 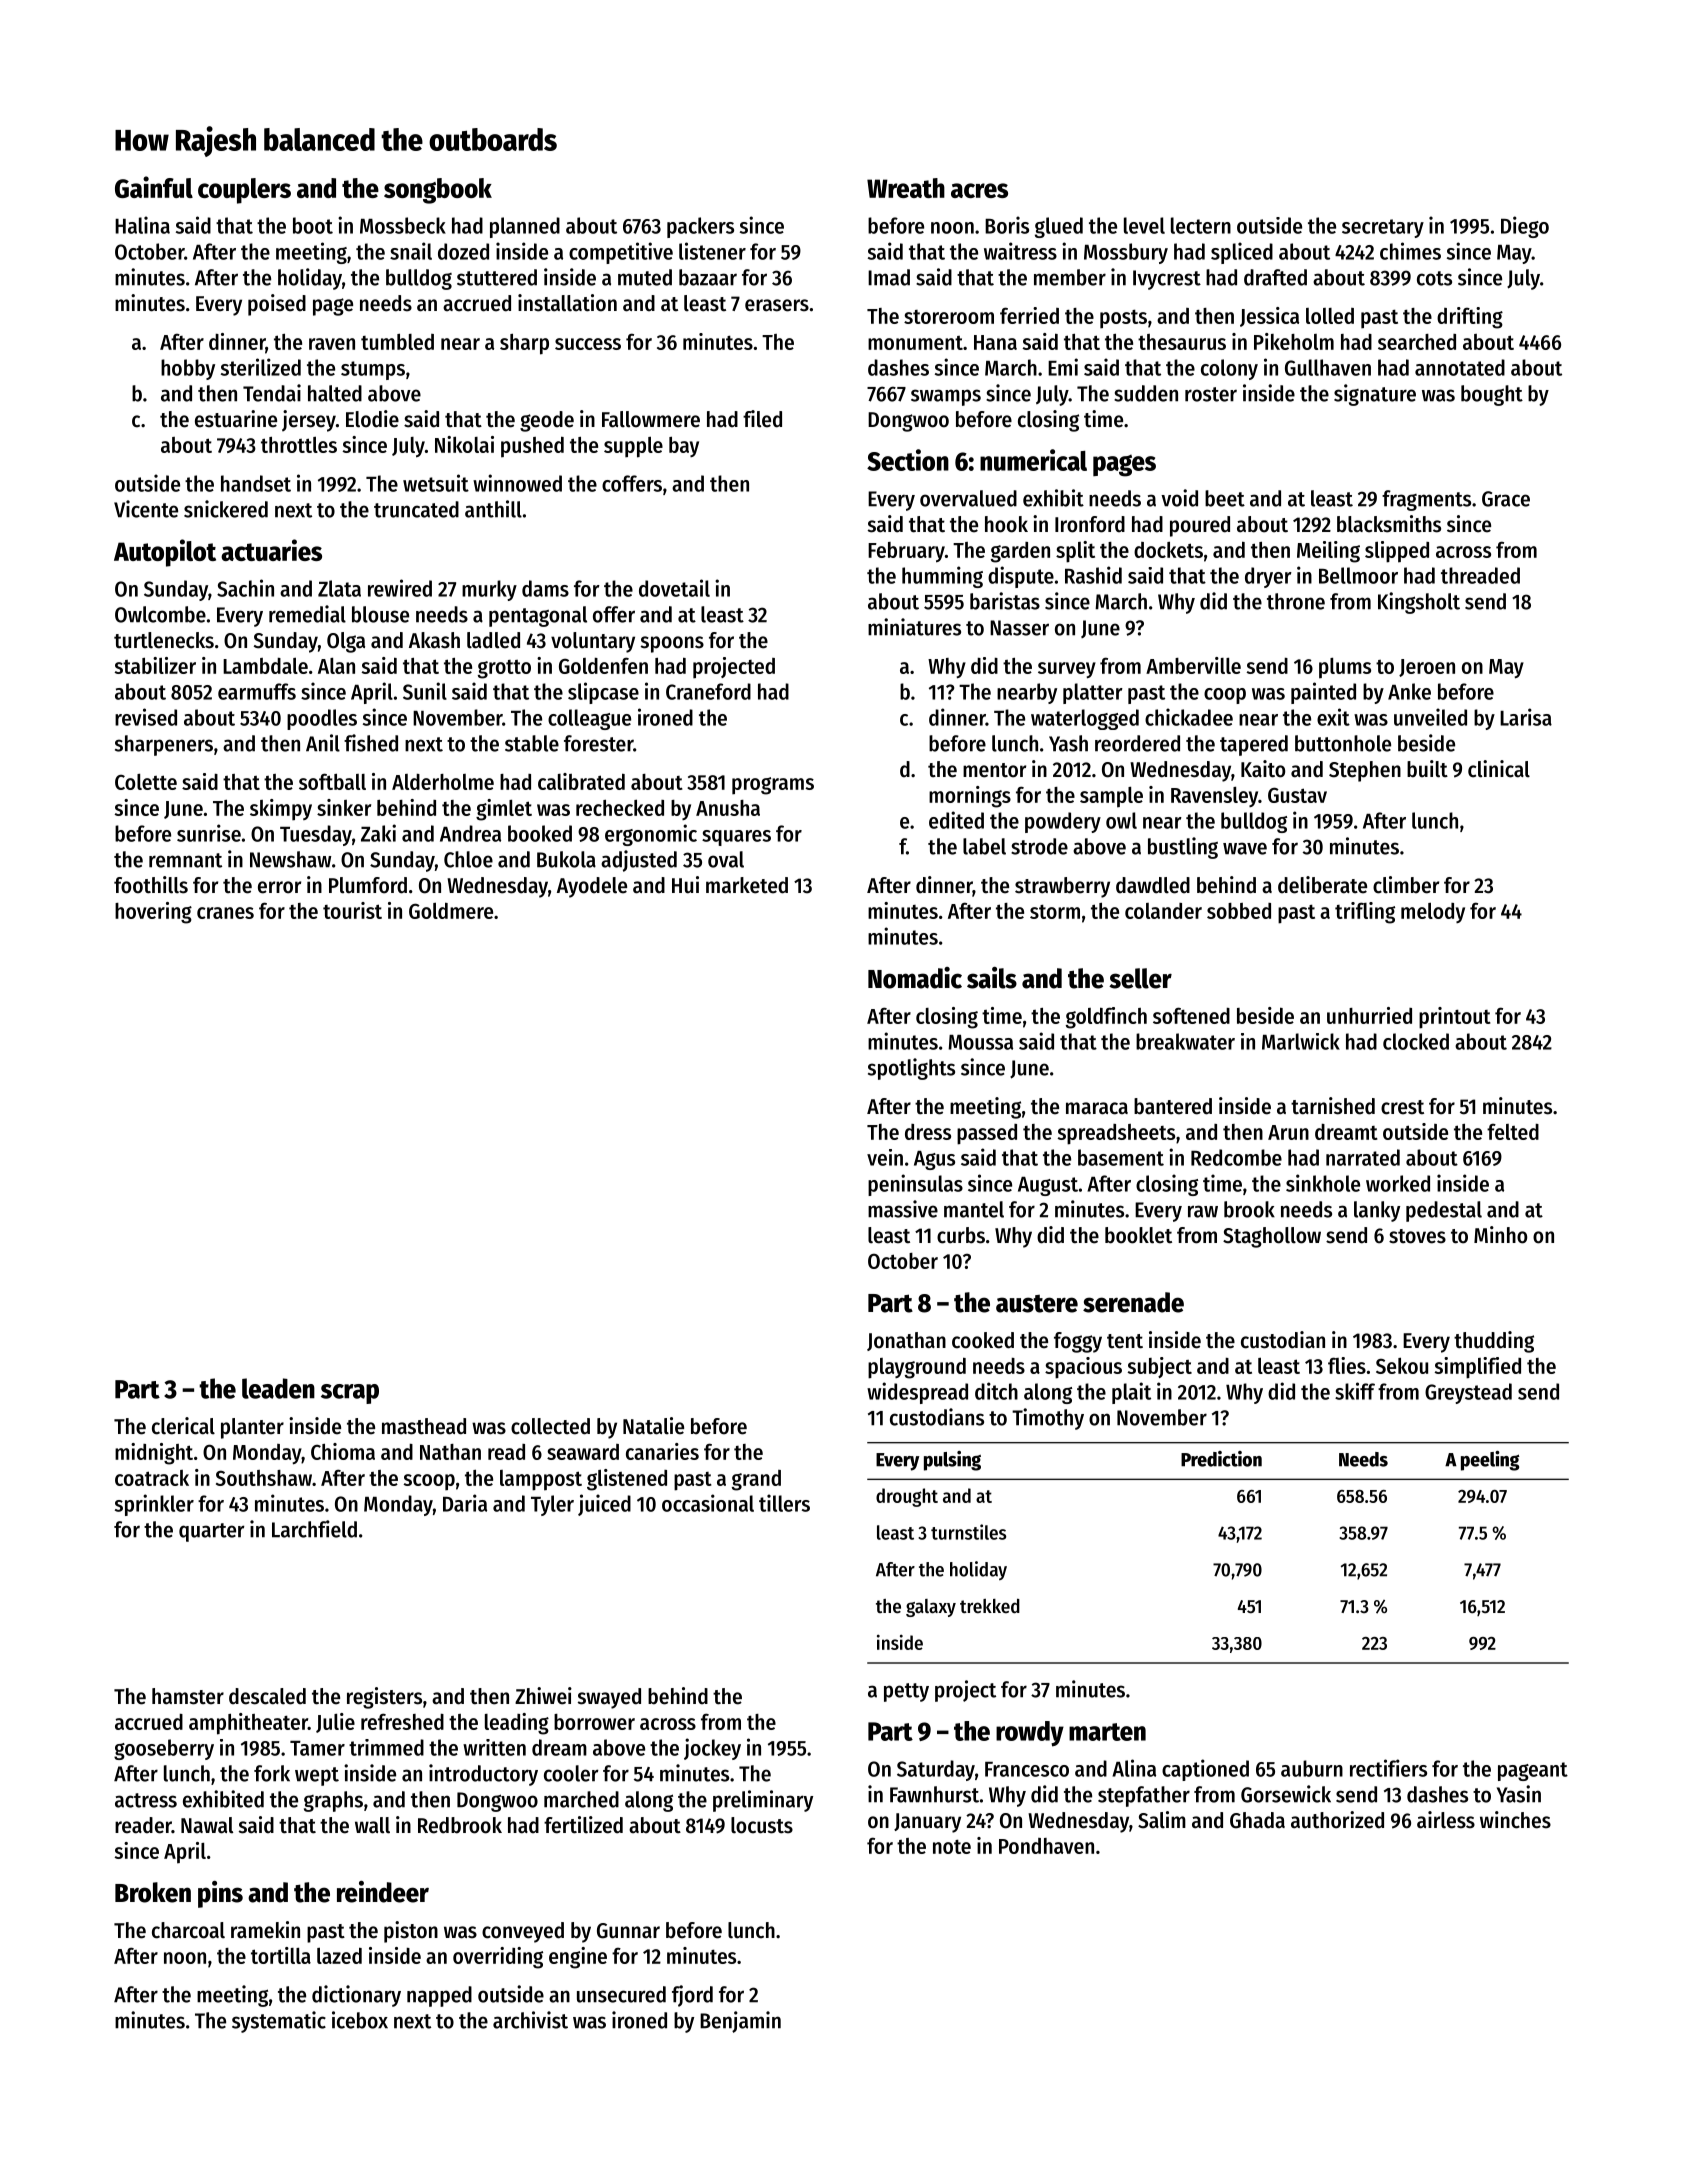 I want to click on Anil, so click(x=323, y=743).
